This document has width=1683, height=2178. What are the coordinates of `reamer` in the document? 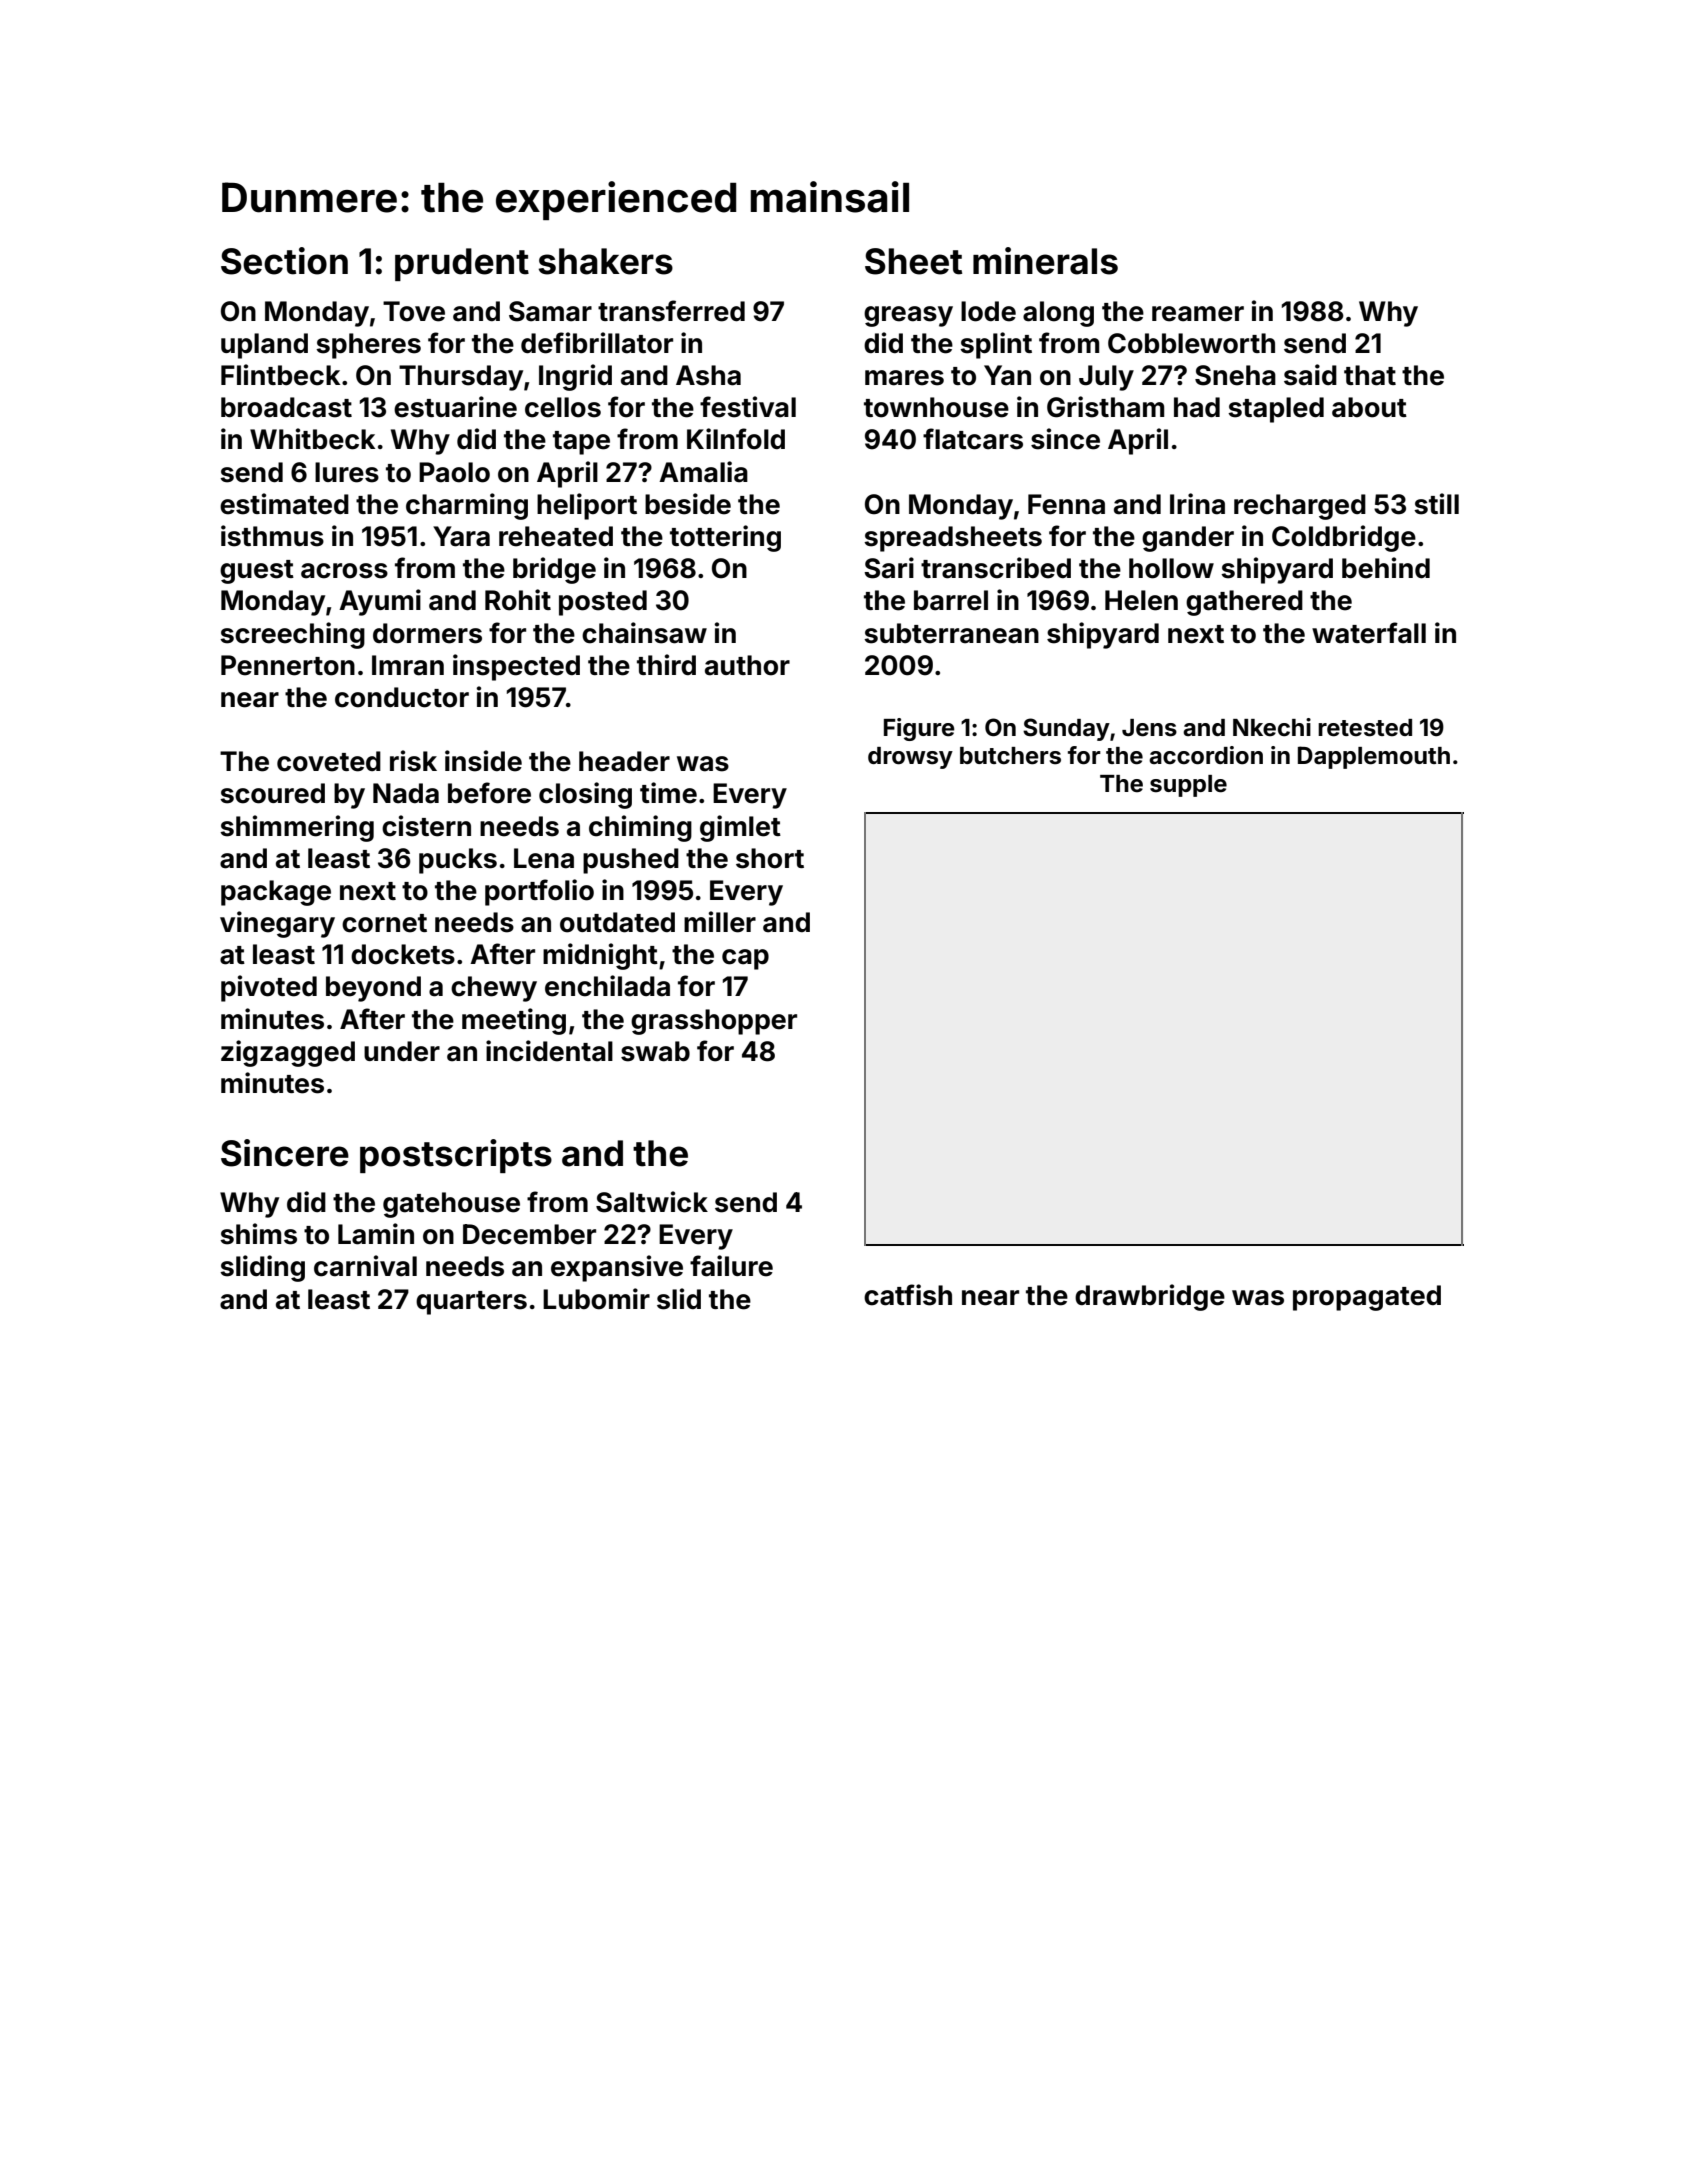 It's located at (1198, 314).
